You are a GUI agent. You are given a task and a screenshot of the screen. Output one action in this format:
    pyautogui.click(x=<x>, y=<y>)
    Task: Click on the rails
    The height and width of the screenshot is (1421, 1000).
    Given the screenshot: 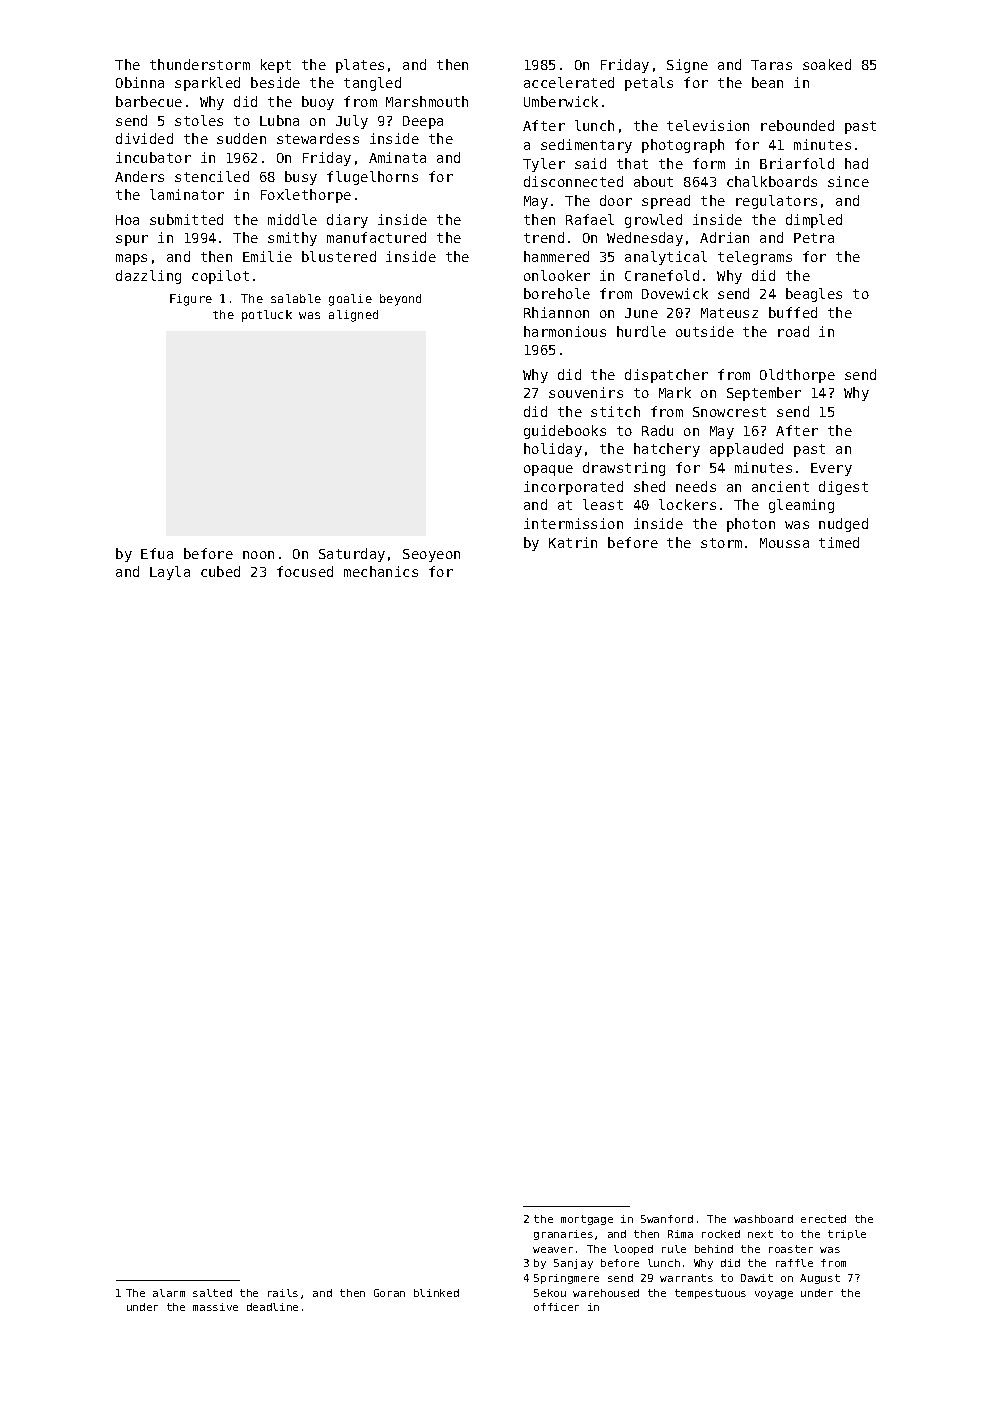 What is the action you would take?
    pyautogui.click(x=283, y=1293)
